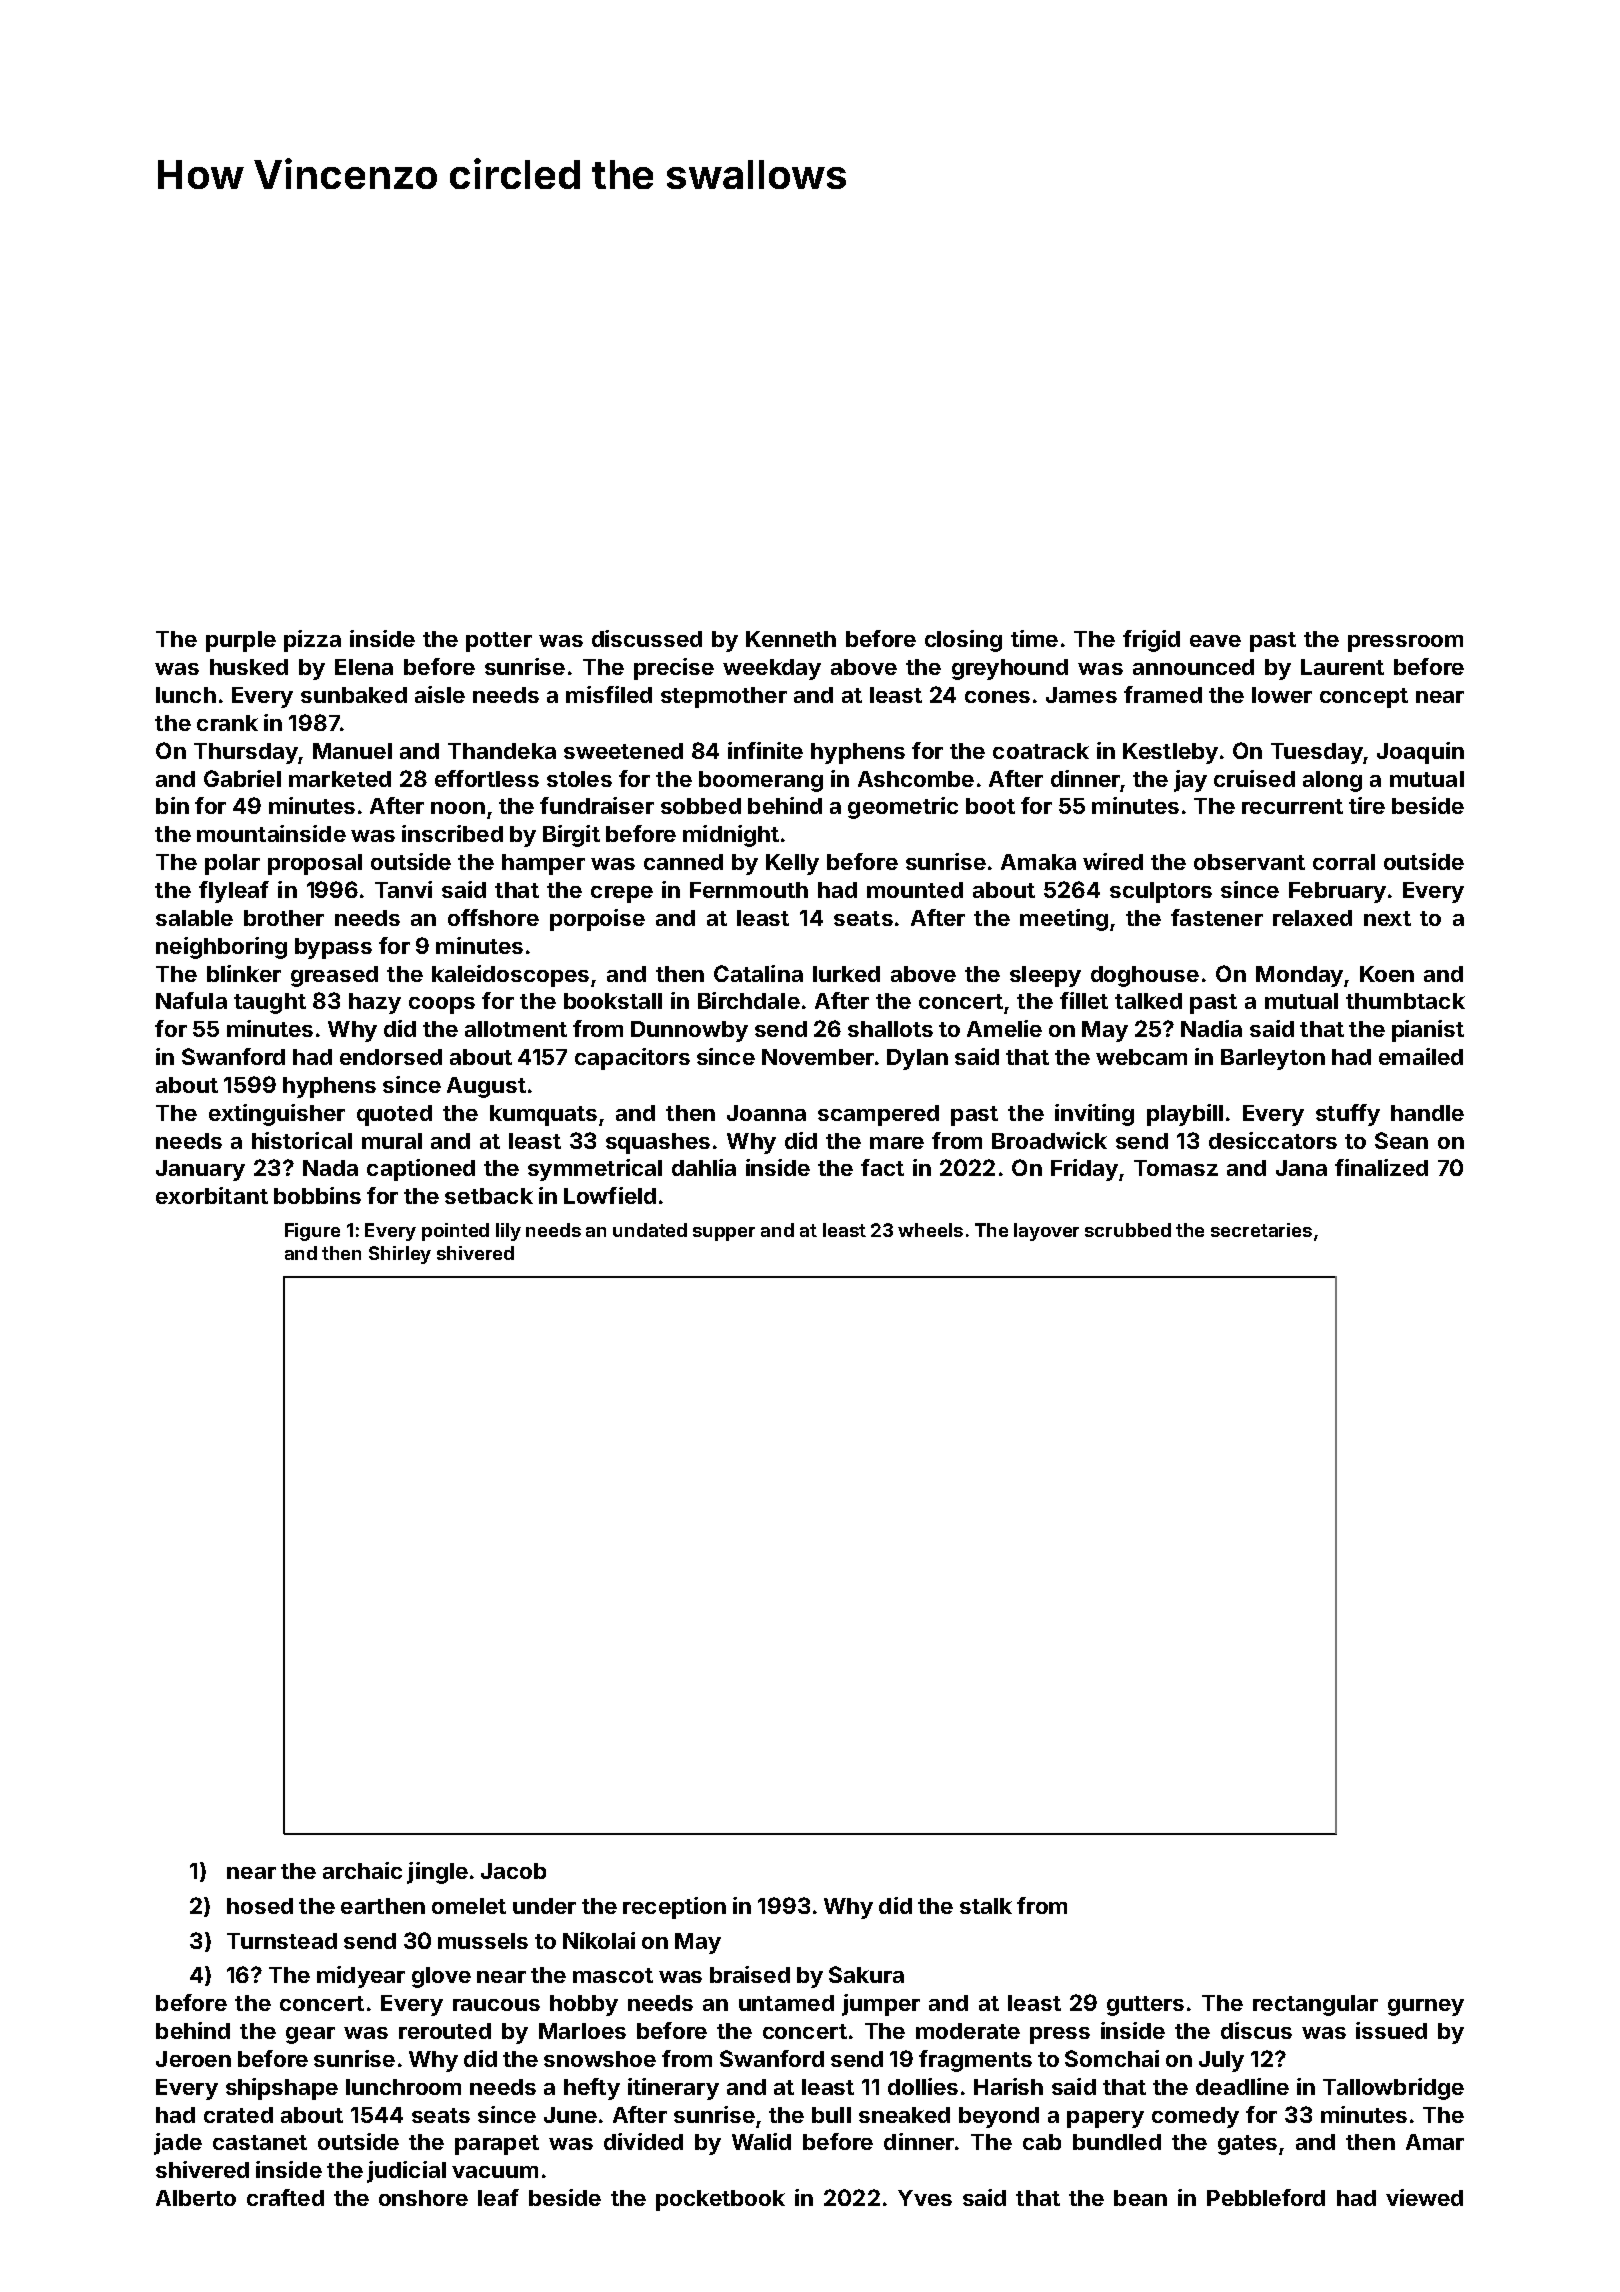 This screenshot has height=2292, width=1620. I want to click on Joaquin, so click(1420, 753).
